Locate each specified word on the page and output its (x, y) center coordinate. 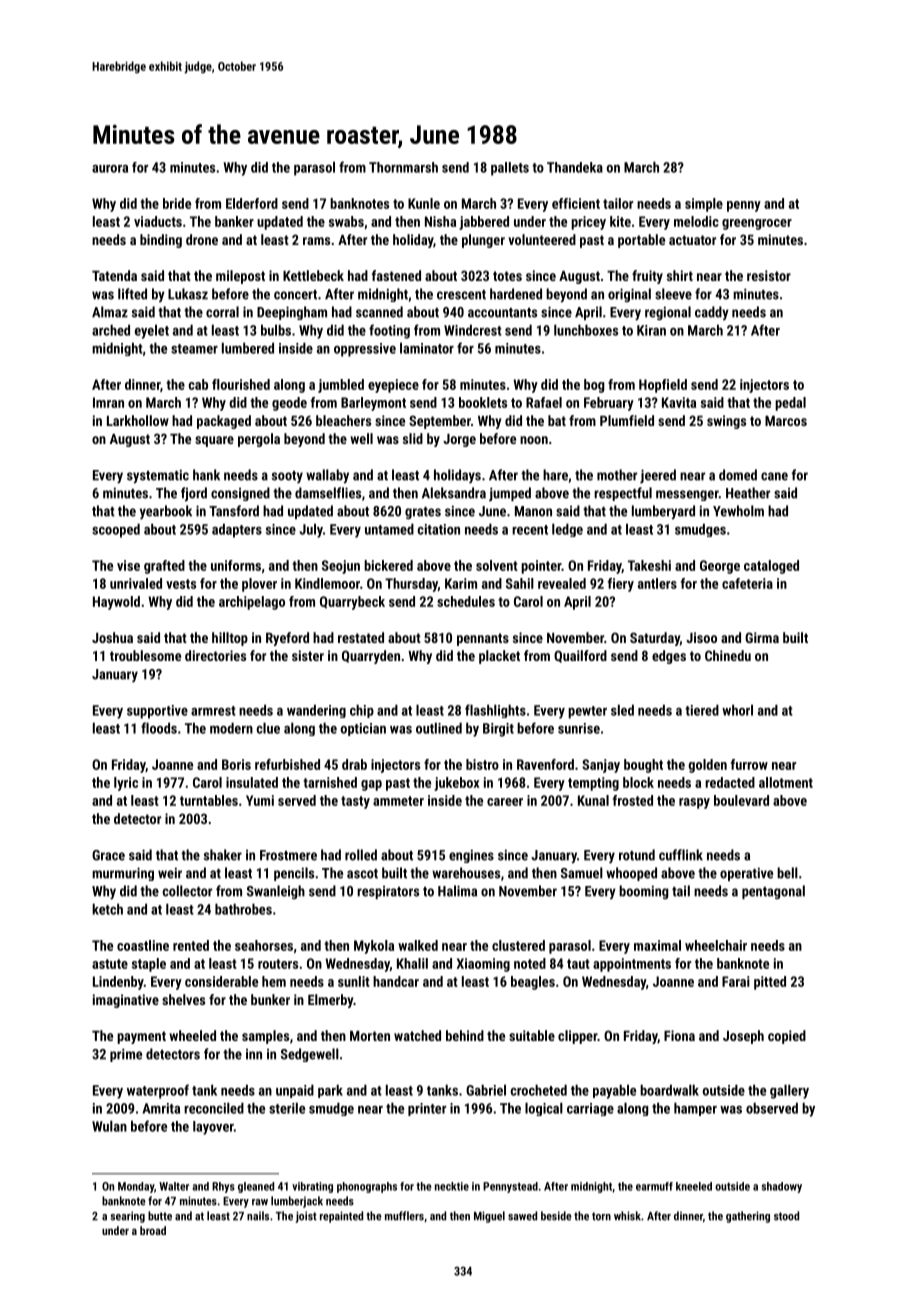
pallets (510, 169)
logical (544, 1109)
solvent (497, 565)
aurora (110, 169)
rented (191, 945)
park (330, 1091)
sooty (287, 477)
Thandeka (575, 167)
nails (258, 1216)
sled (622, 710)
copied (787, 1037)
